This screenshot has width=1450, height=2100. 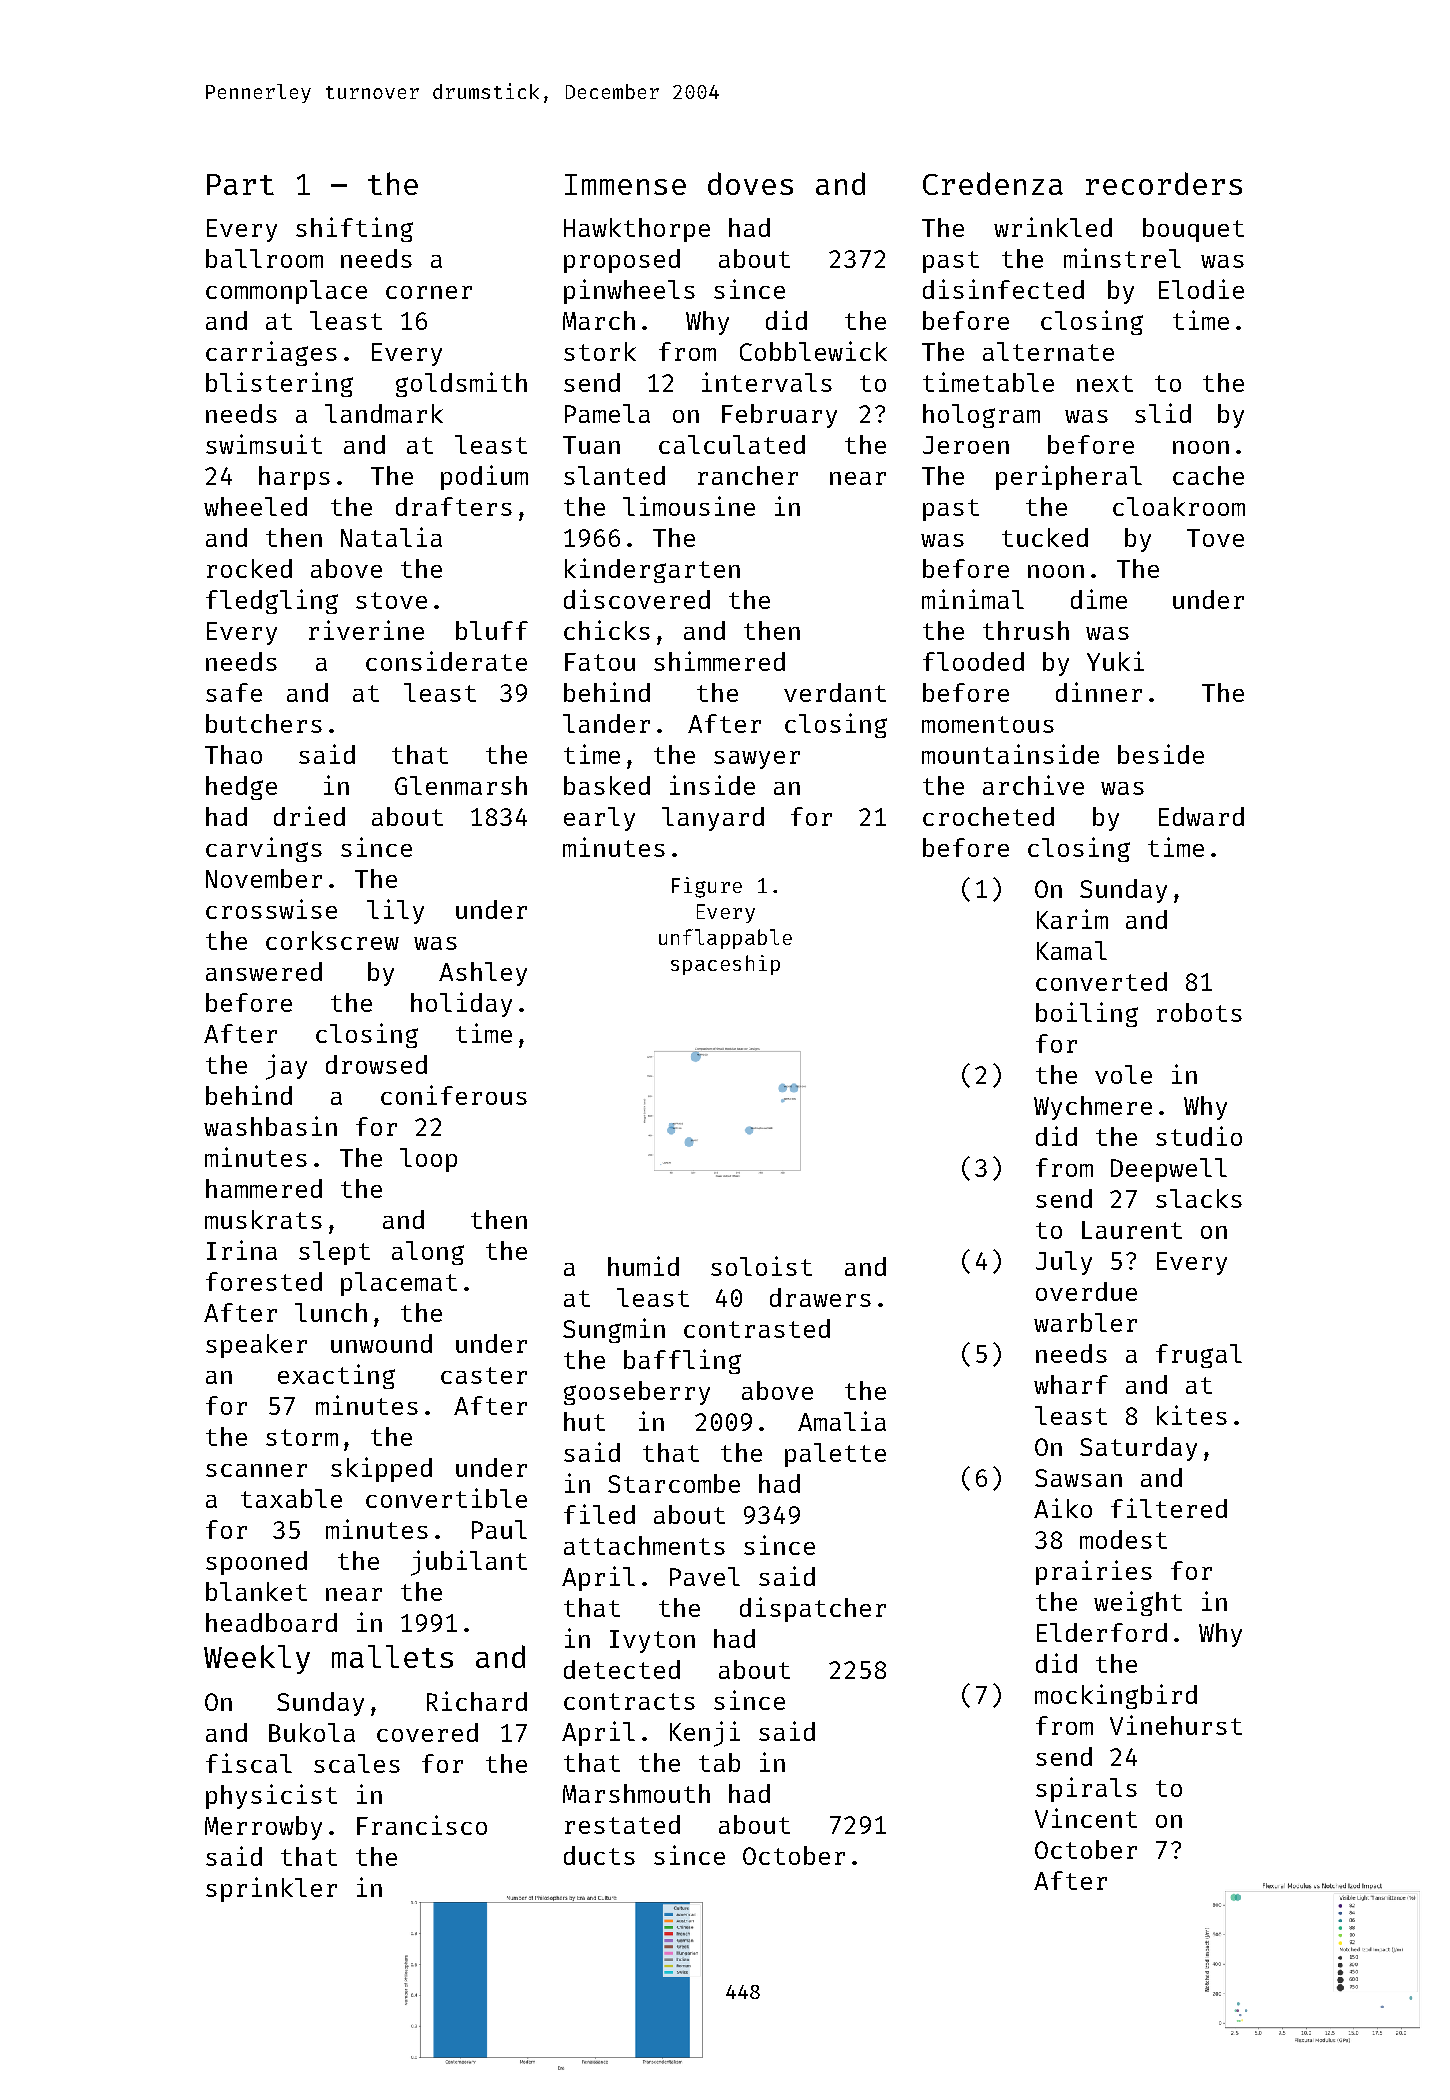 I want to click on sprinkler, so click(x=271, y=1889).
